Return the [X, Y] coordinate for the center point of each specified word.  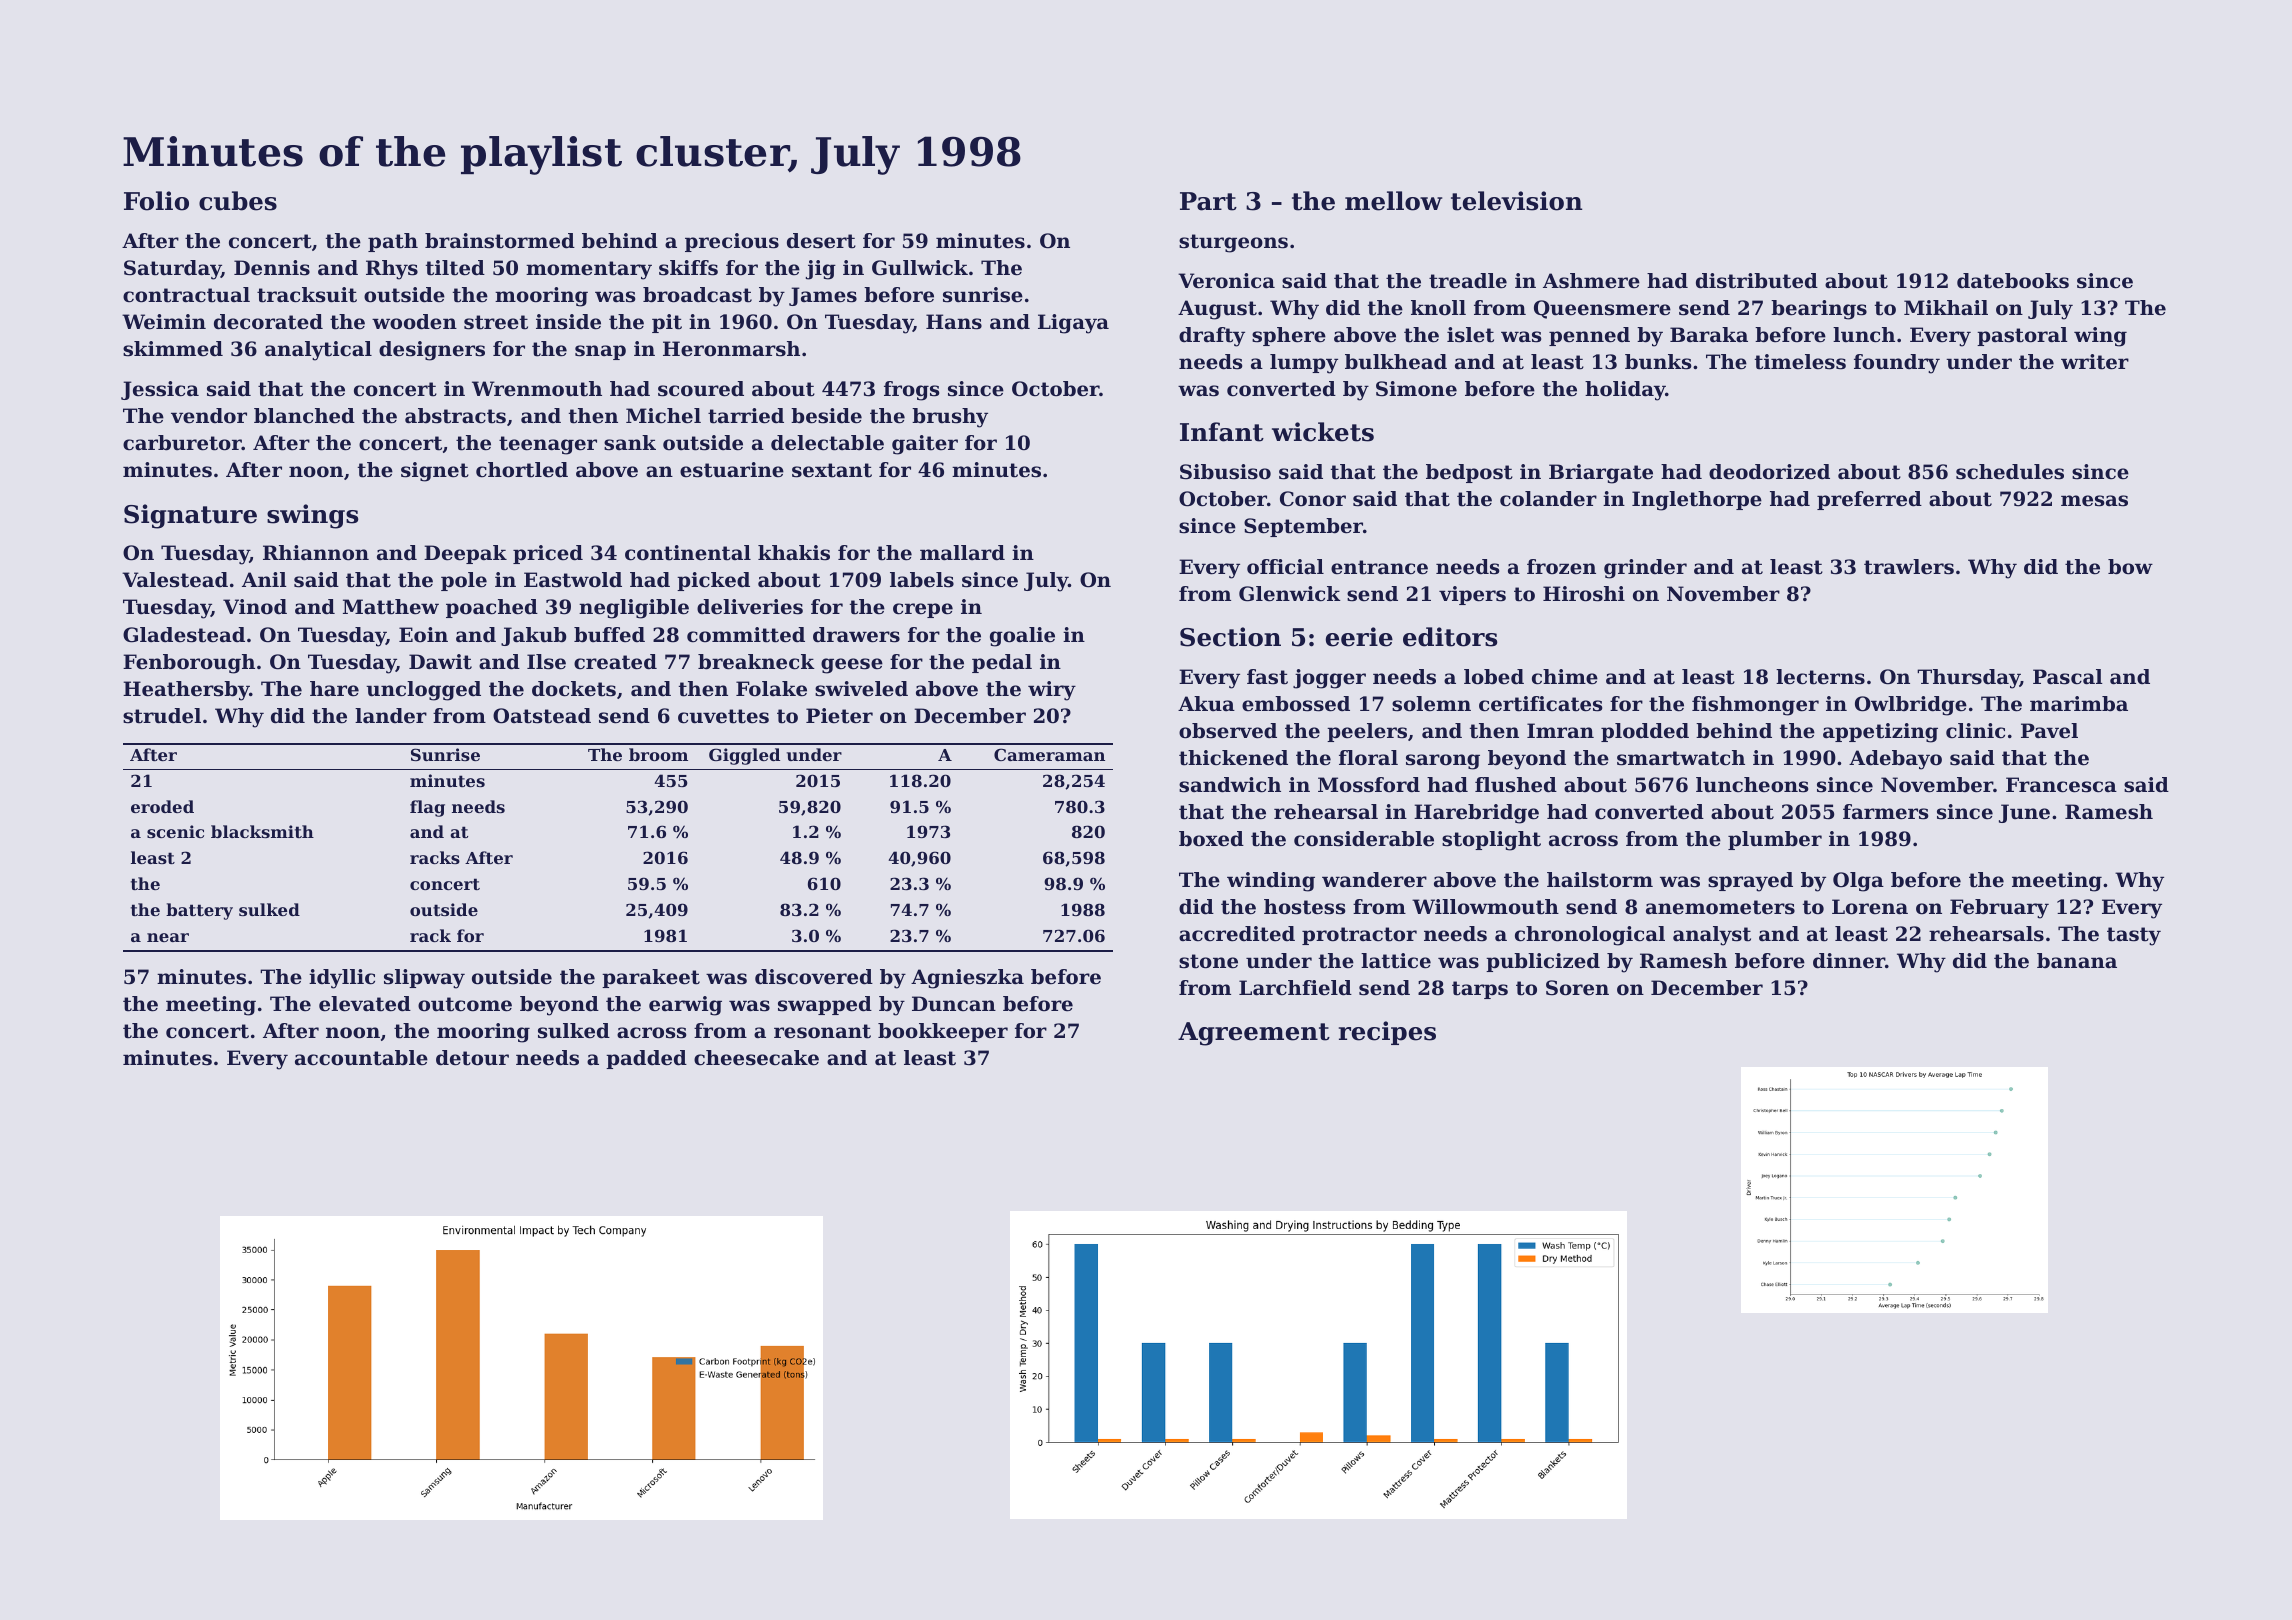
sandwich [1230, 785]
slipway [424, 979]
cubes [238, 201]
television [1516, 201]
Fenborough [189, 664]
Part [1208, 201]
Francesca [2061, 785]
